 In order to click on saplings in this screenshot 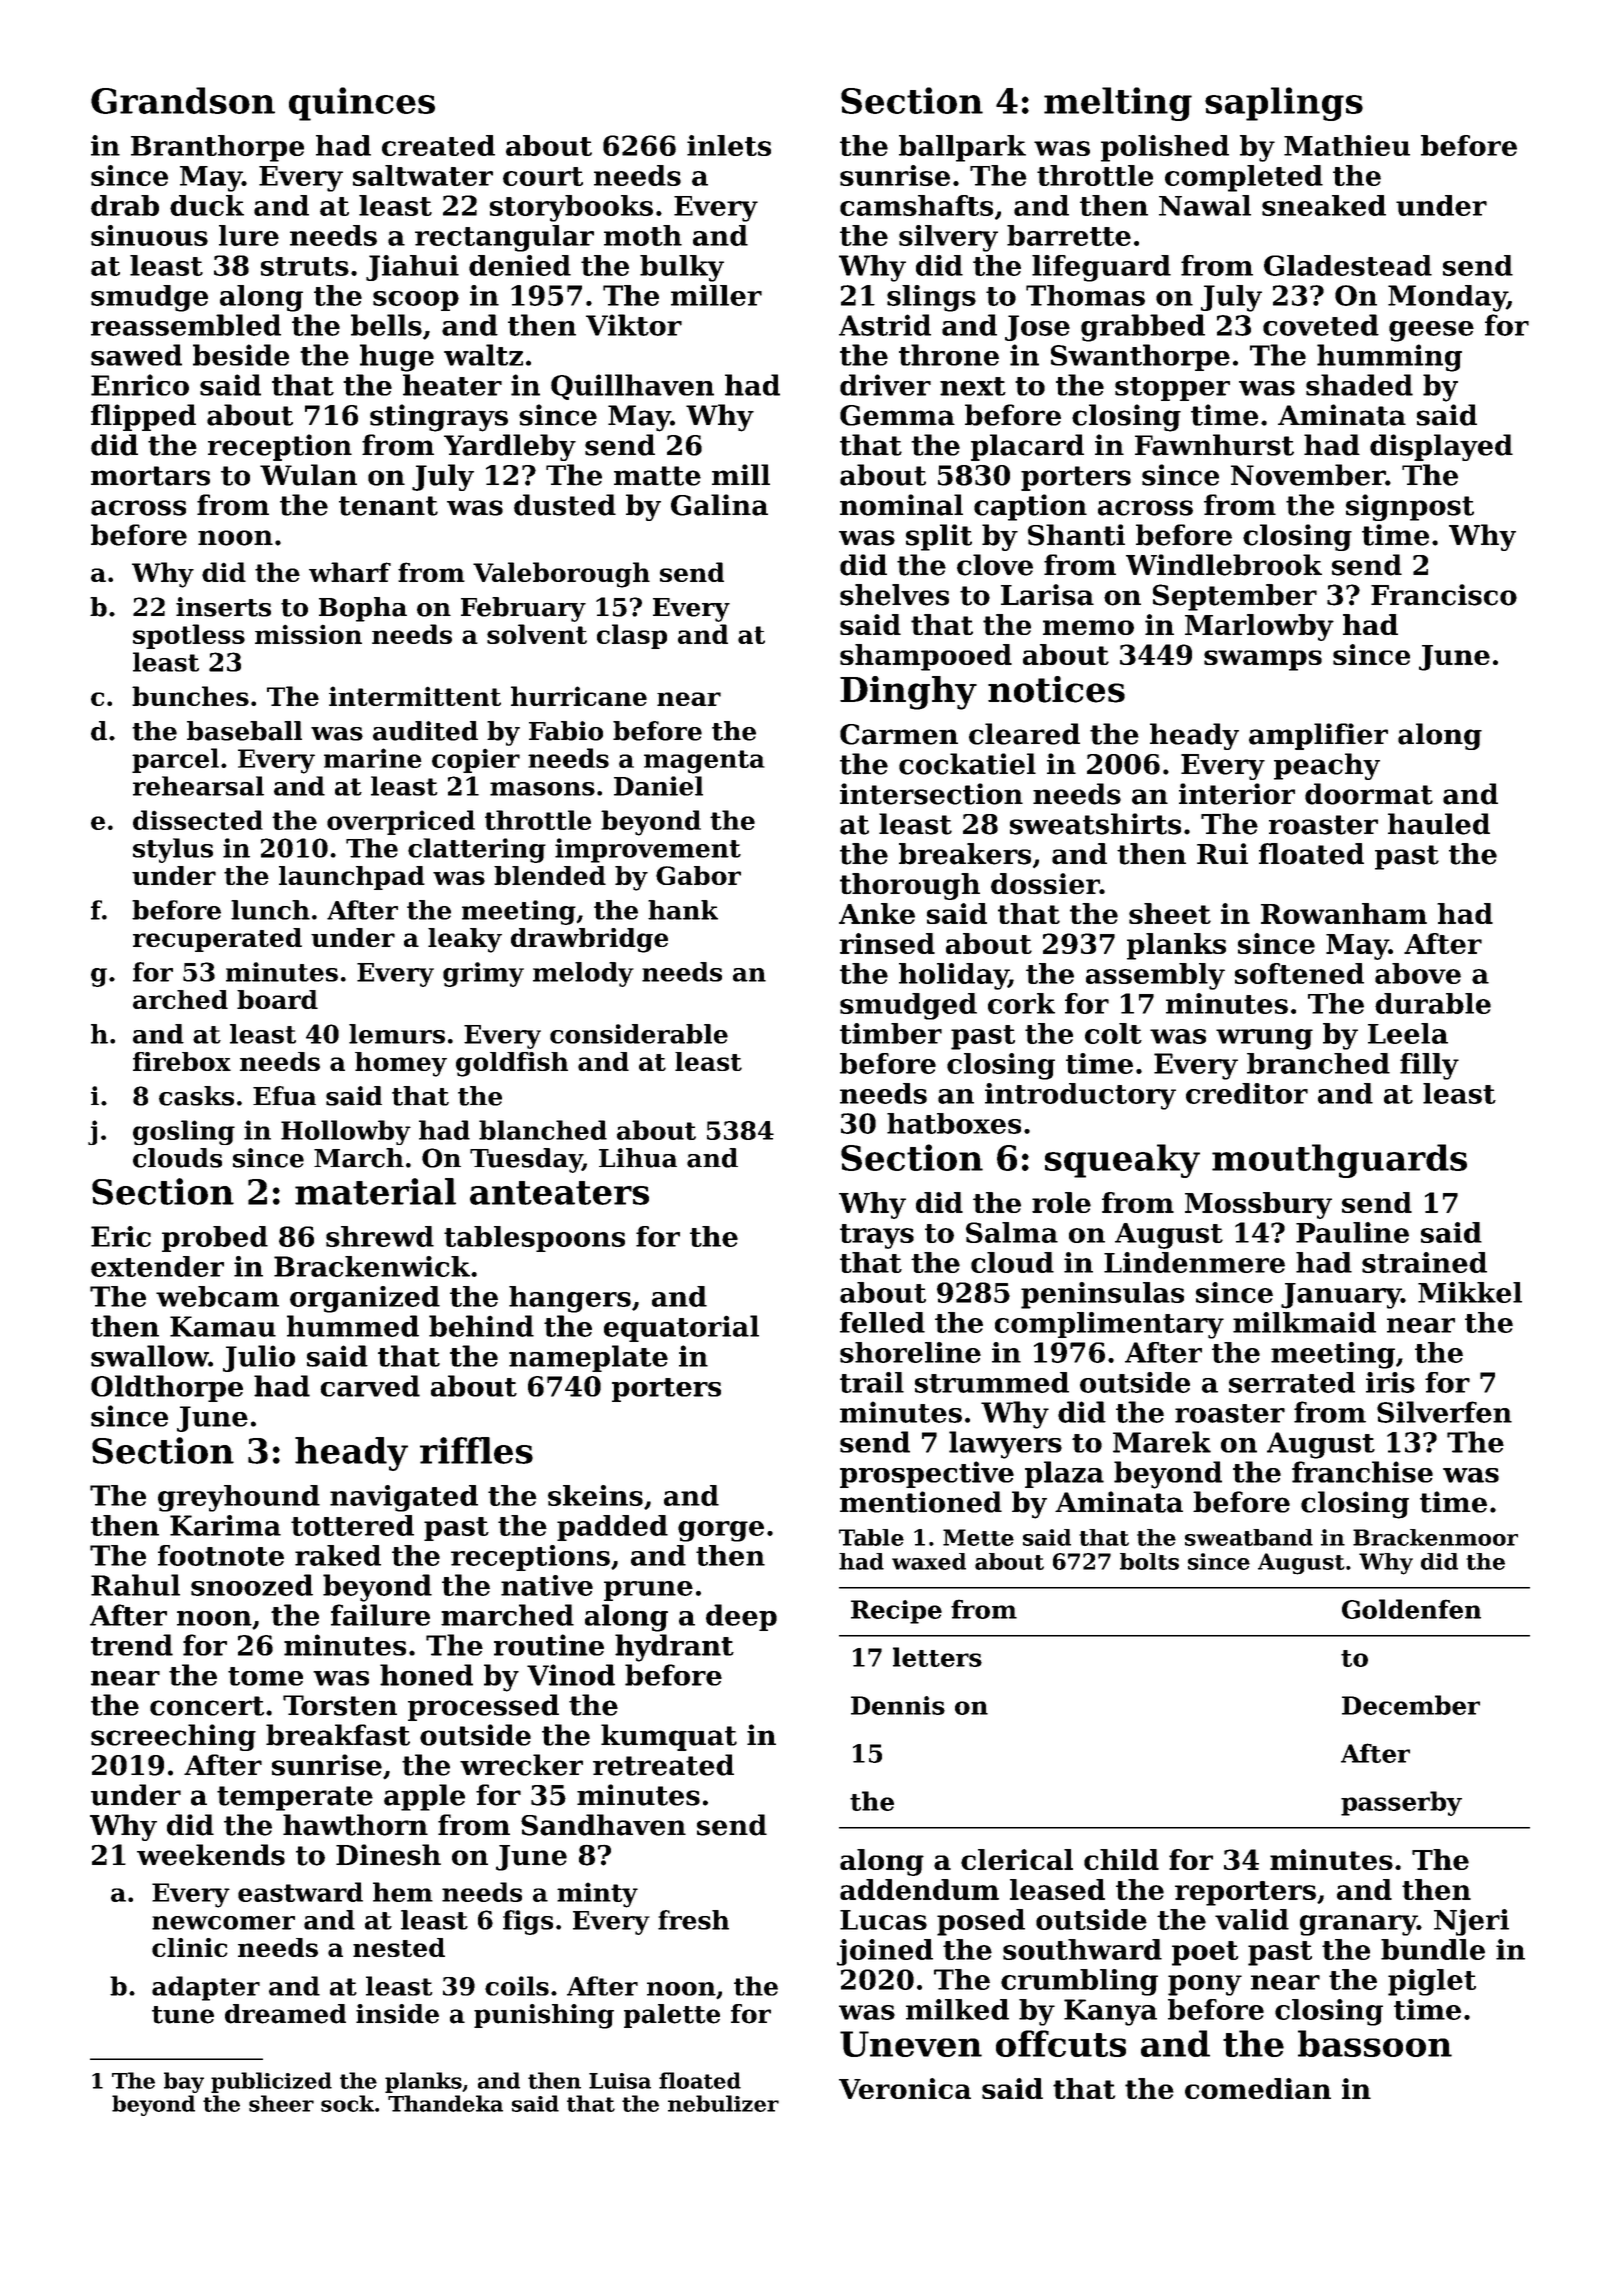, I will do `click(1284, 104)`.
